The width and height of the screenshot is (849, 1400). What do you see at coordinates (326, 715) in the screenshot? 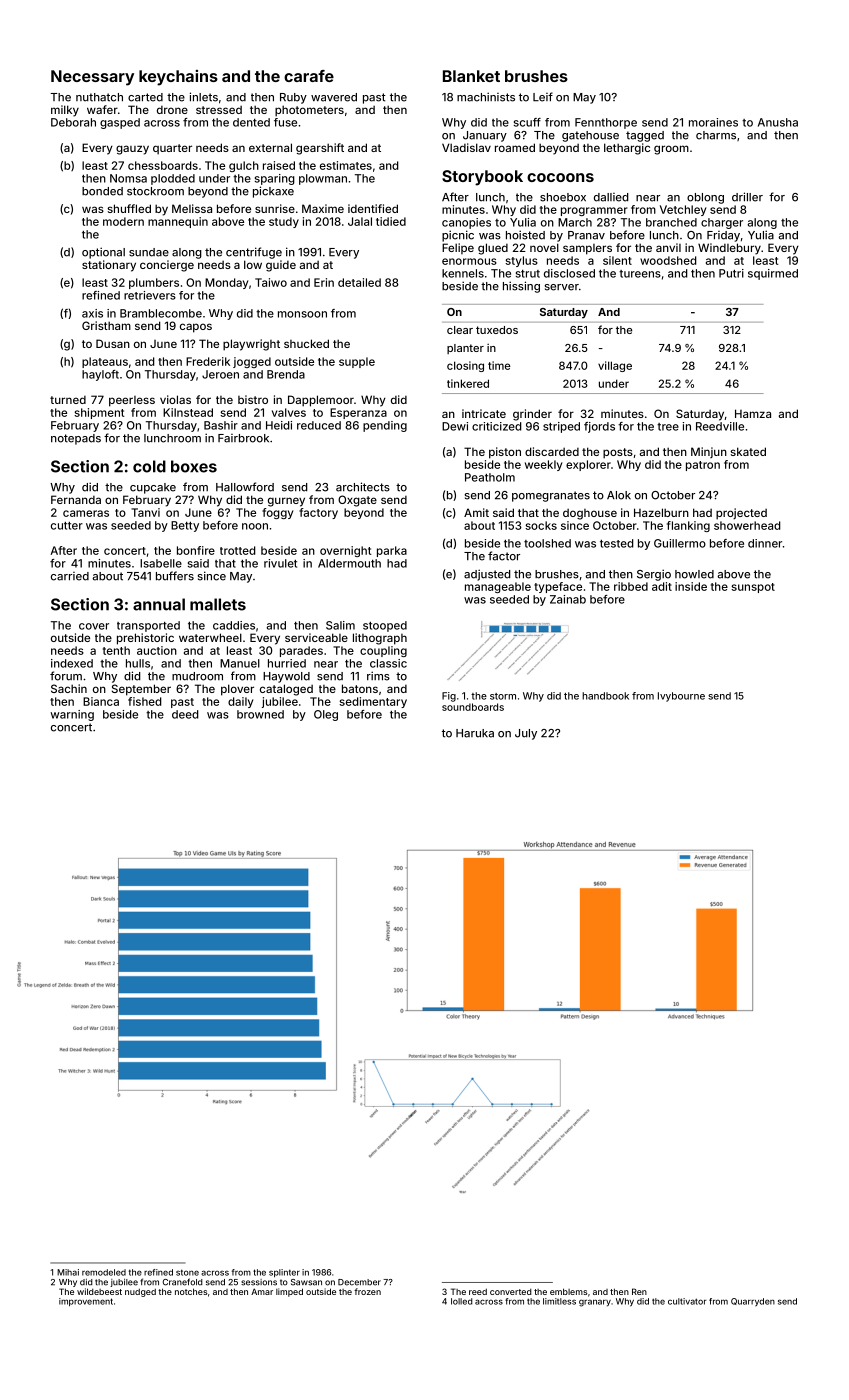
I see `Oleg` at bounding box center [326, 715].
